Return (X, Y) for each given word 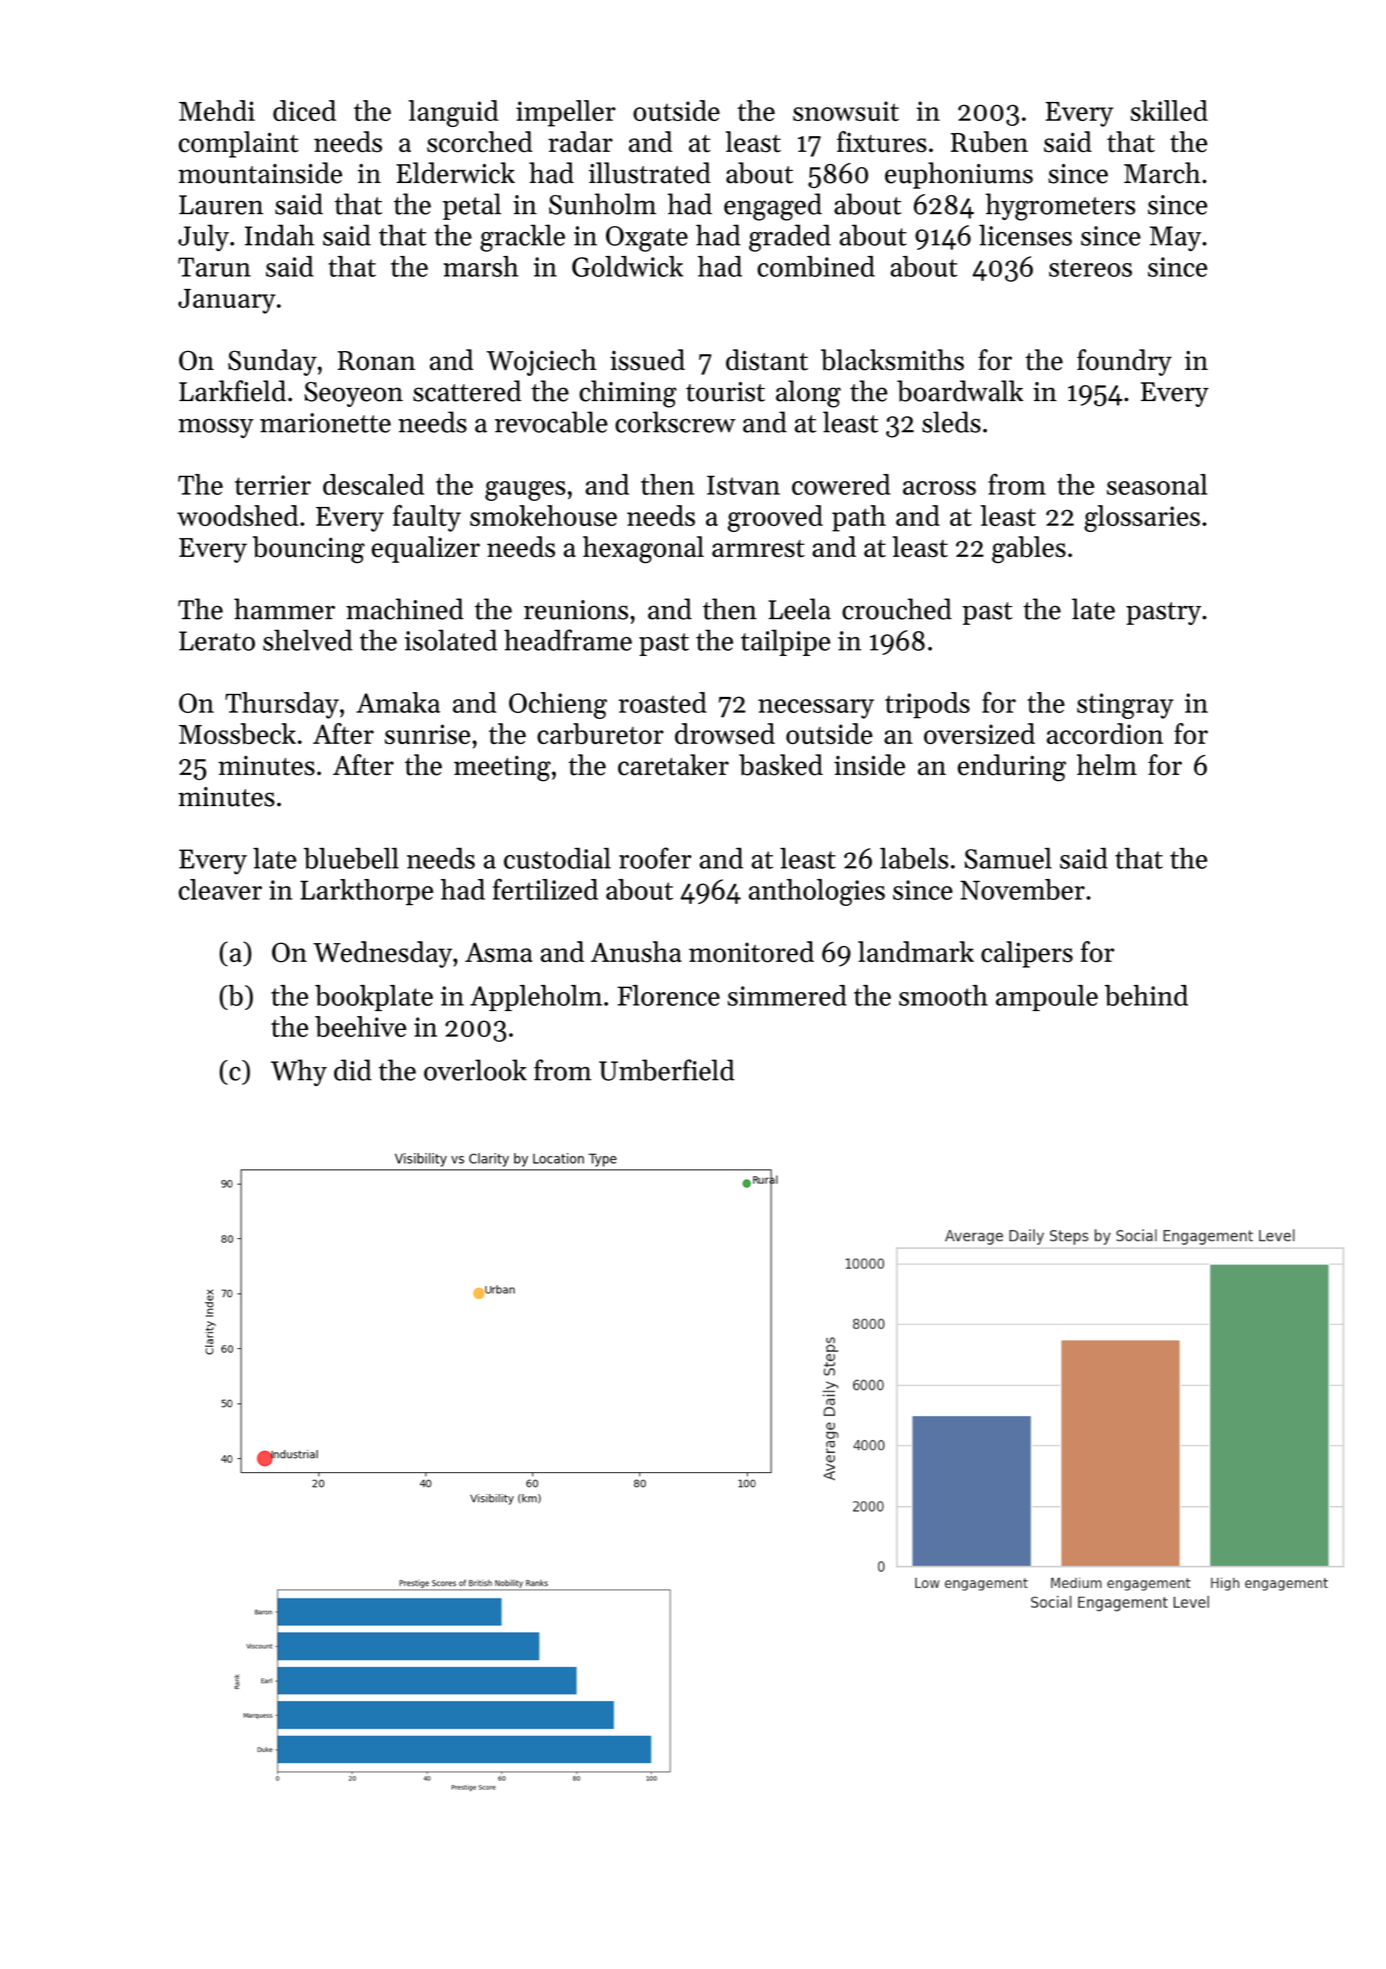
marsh (480, 266)
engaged (773, 207)
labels (914, 858)
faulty (427, 518)
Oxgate (647, 239)
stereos (1090, 268)
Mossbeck (237, 733)
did (353, 1070)
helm (1107, 765)
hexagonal (643, 549)
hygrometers (1060, 207)
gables (1029, 549)
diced (304, 110)
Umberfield (667, 1070)
